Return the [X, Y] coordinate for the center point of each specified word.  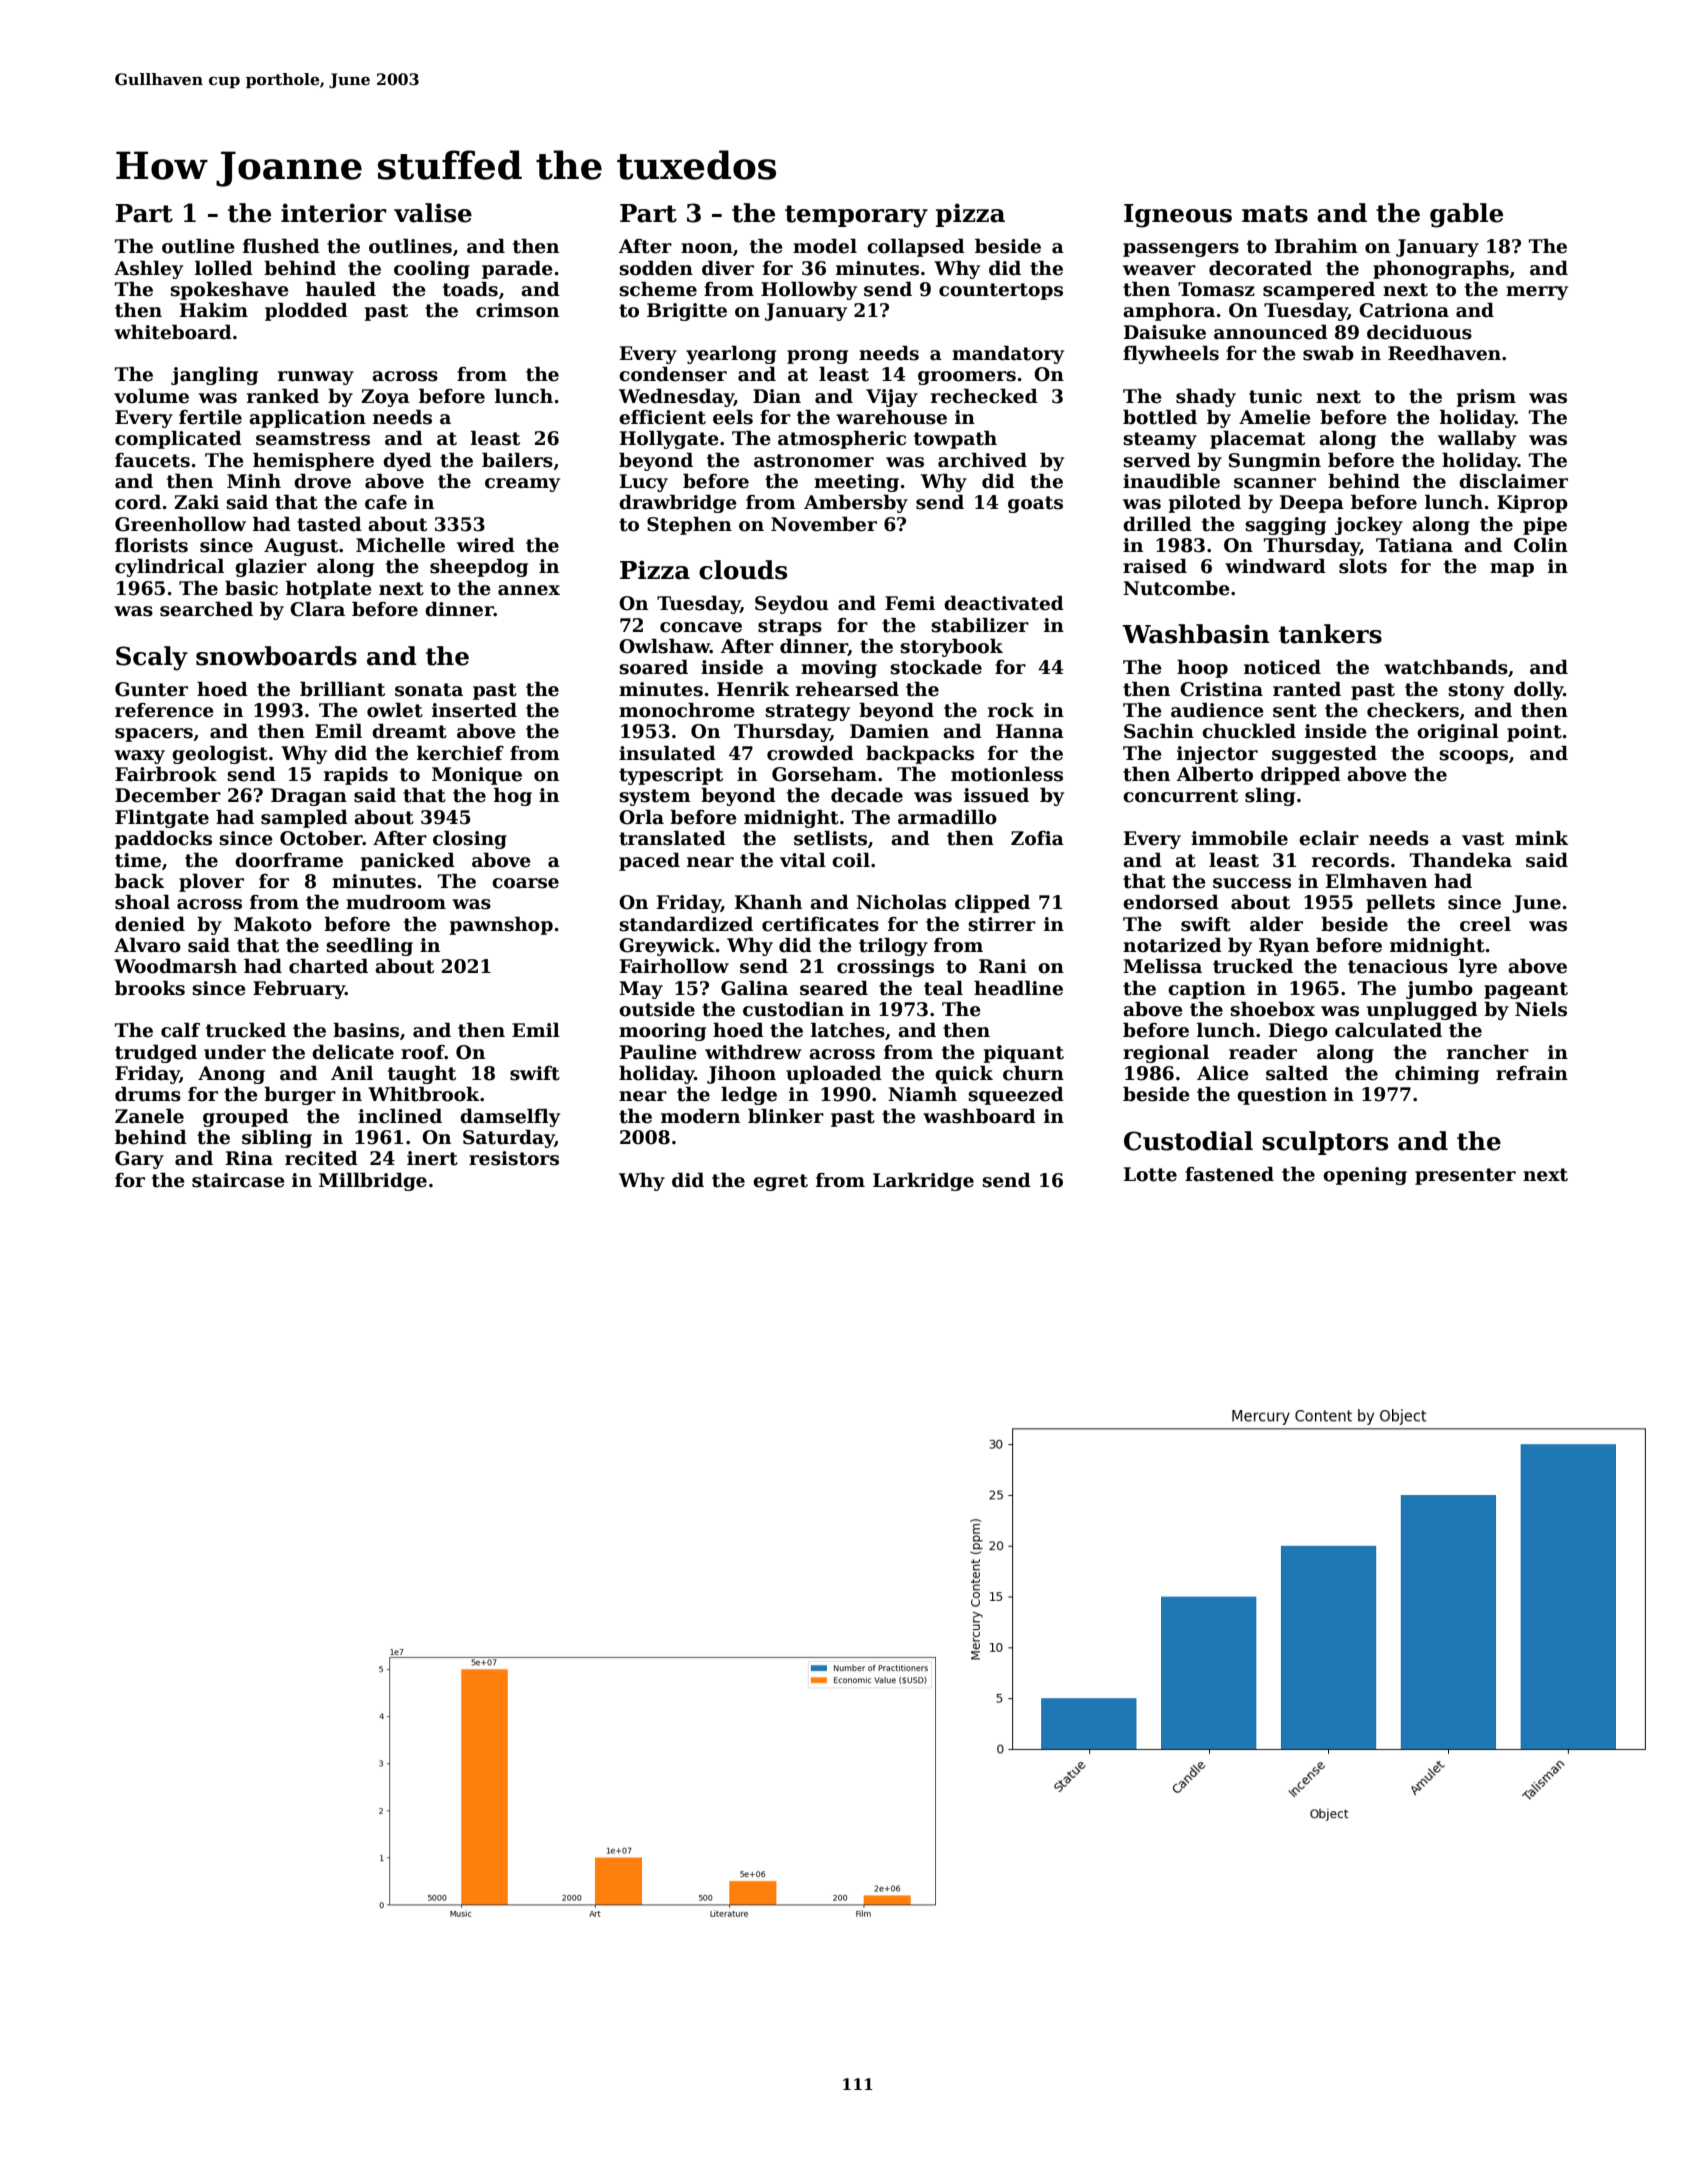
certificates [820, 924]
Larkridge [923, 1181]
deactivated [1004, 603]
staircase [238, 1180]
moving [839, 669]
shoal [142, 902]
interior [334, 213]
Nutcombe [1176, 588]
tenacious [1398, 966]
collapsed [916, 247]
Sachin [1159, 731]
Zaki [196, 502]
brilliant [342, 689]
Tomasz [1216, 289]
